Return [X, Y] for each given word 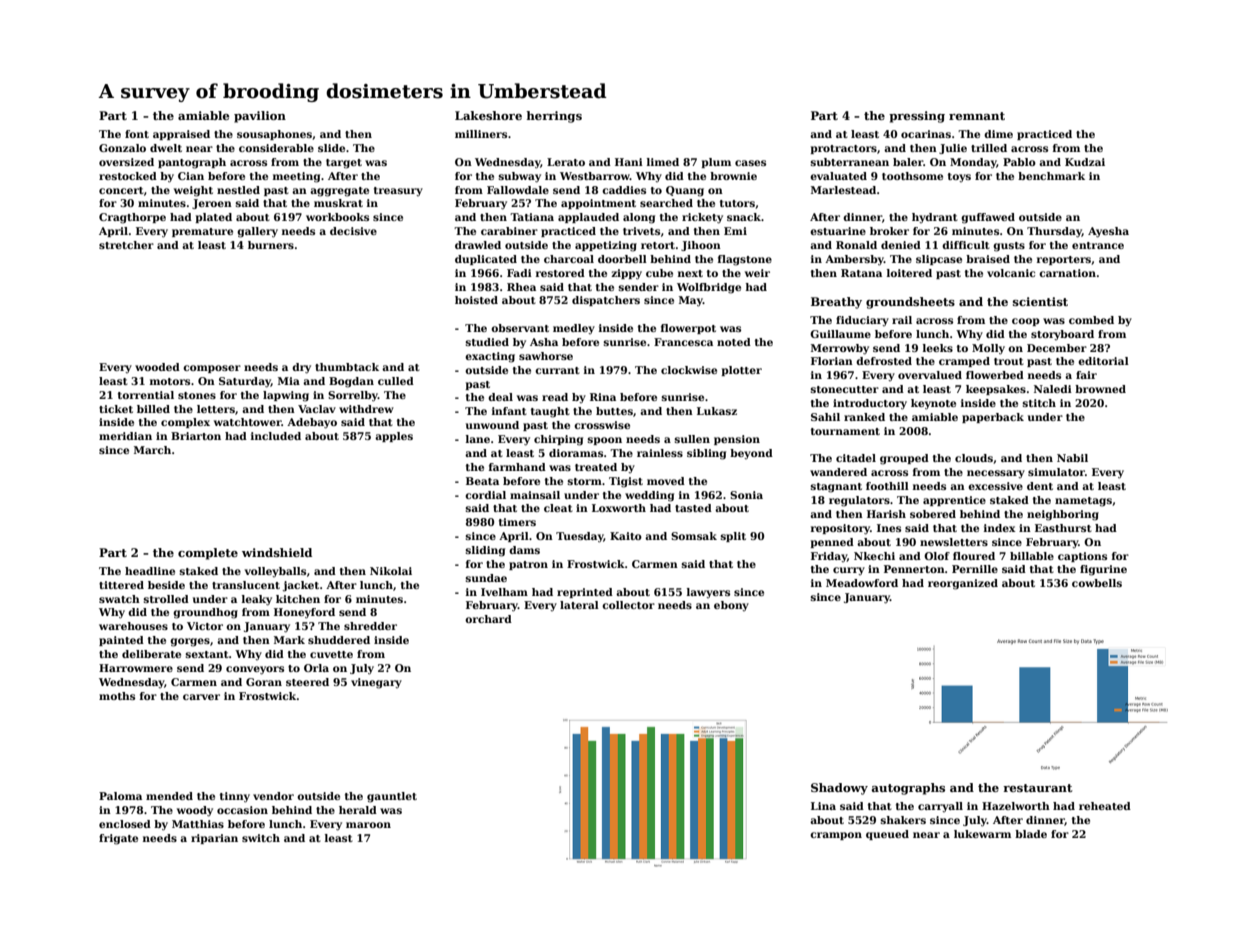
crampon [836, 836]
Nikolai [391, 571]
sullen [692, 439]
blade [1031, 834]
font [137, 134]
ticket [116, 409]
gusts [1009, 247]
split [733, 537]
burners [271, 245]
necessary [996, 474]
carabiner [509, 231]
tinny [235, 797]
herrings [554, 117]
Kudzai [1085, 162]
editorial [1103, 361]
